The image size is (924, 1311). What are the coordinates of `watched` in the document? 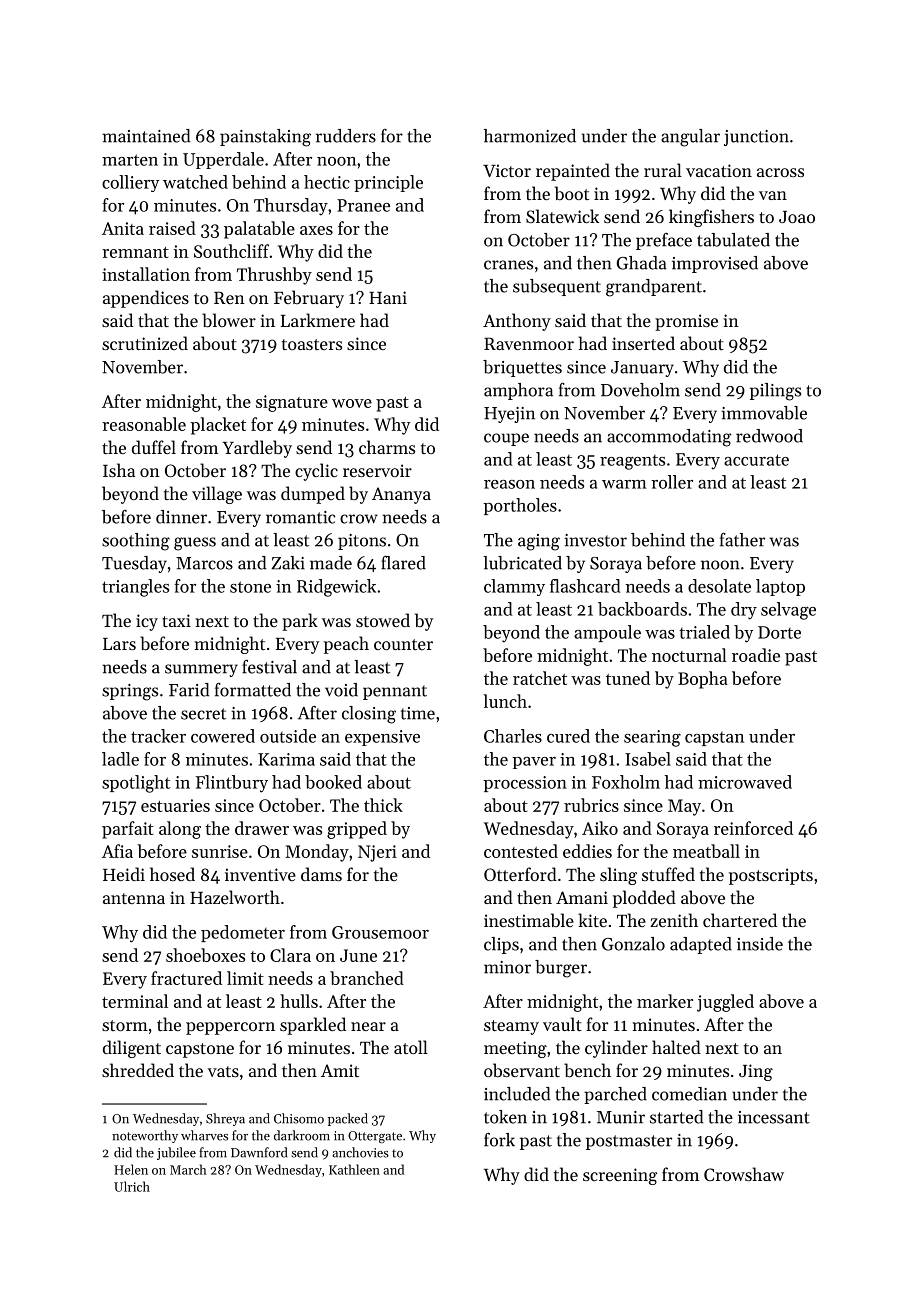 It's located at (195, 182).
